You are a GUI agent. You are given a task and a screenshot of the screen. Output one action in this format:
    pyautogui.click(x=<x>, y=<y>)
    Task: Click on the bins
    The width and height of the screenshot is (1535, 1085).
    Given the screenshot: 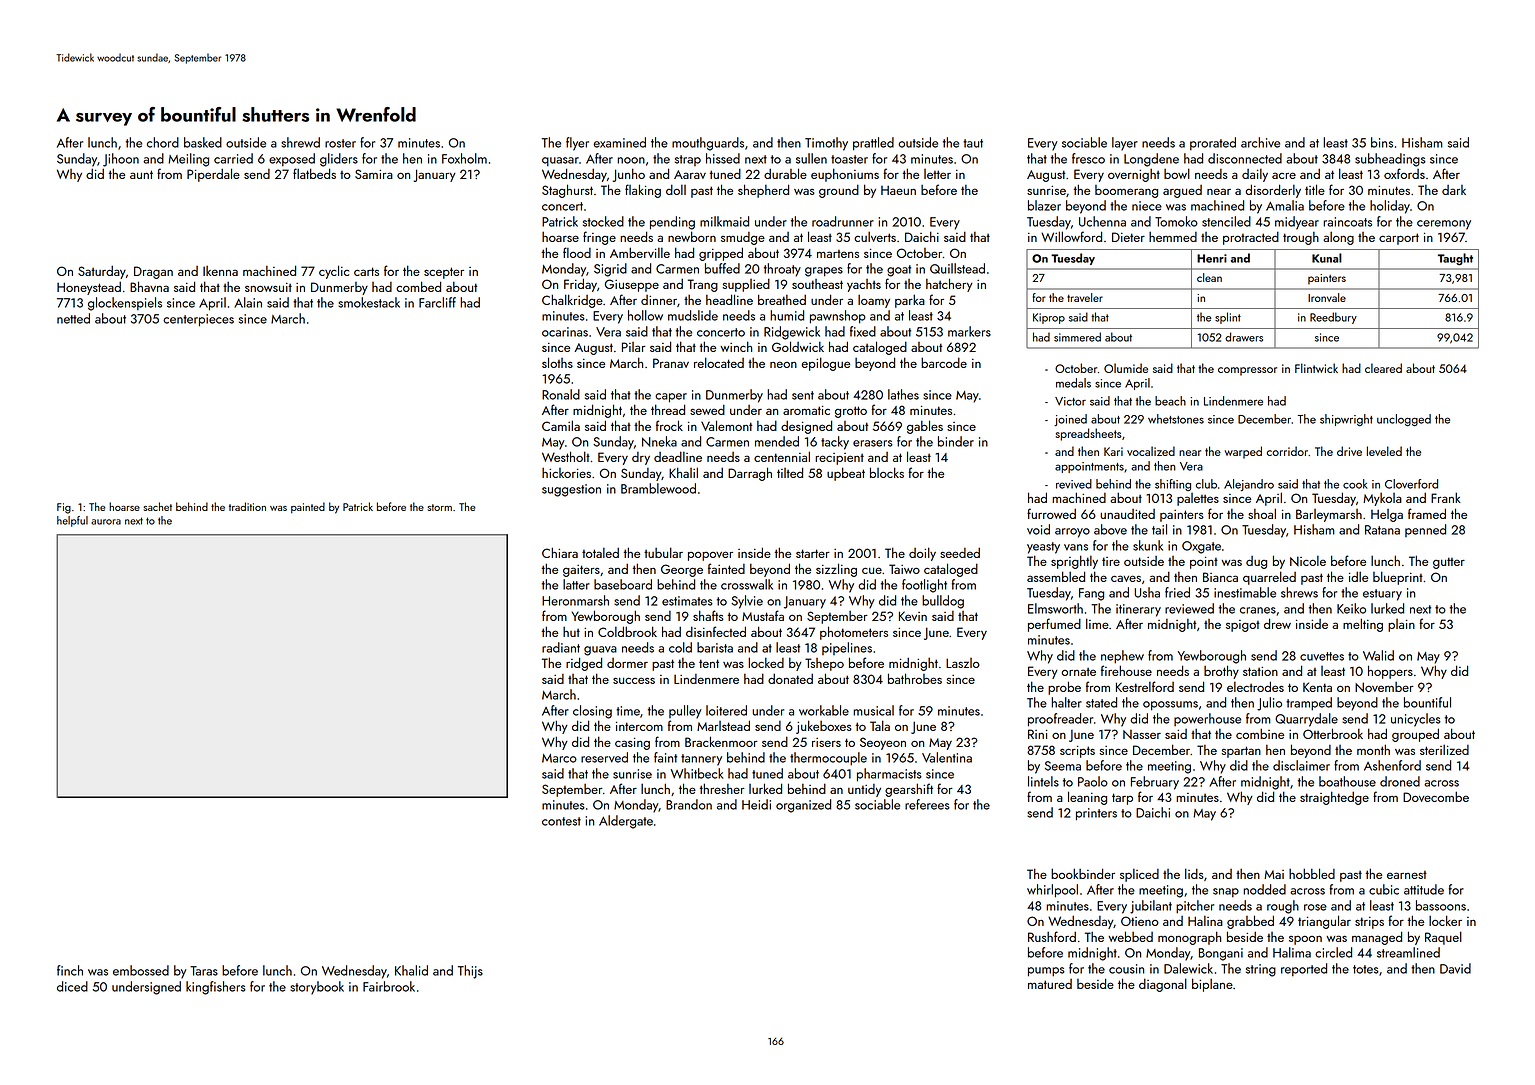 What is the action you would take?
    pyautogui.click(x=1382, y=142)
